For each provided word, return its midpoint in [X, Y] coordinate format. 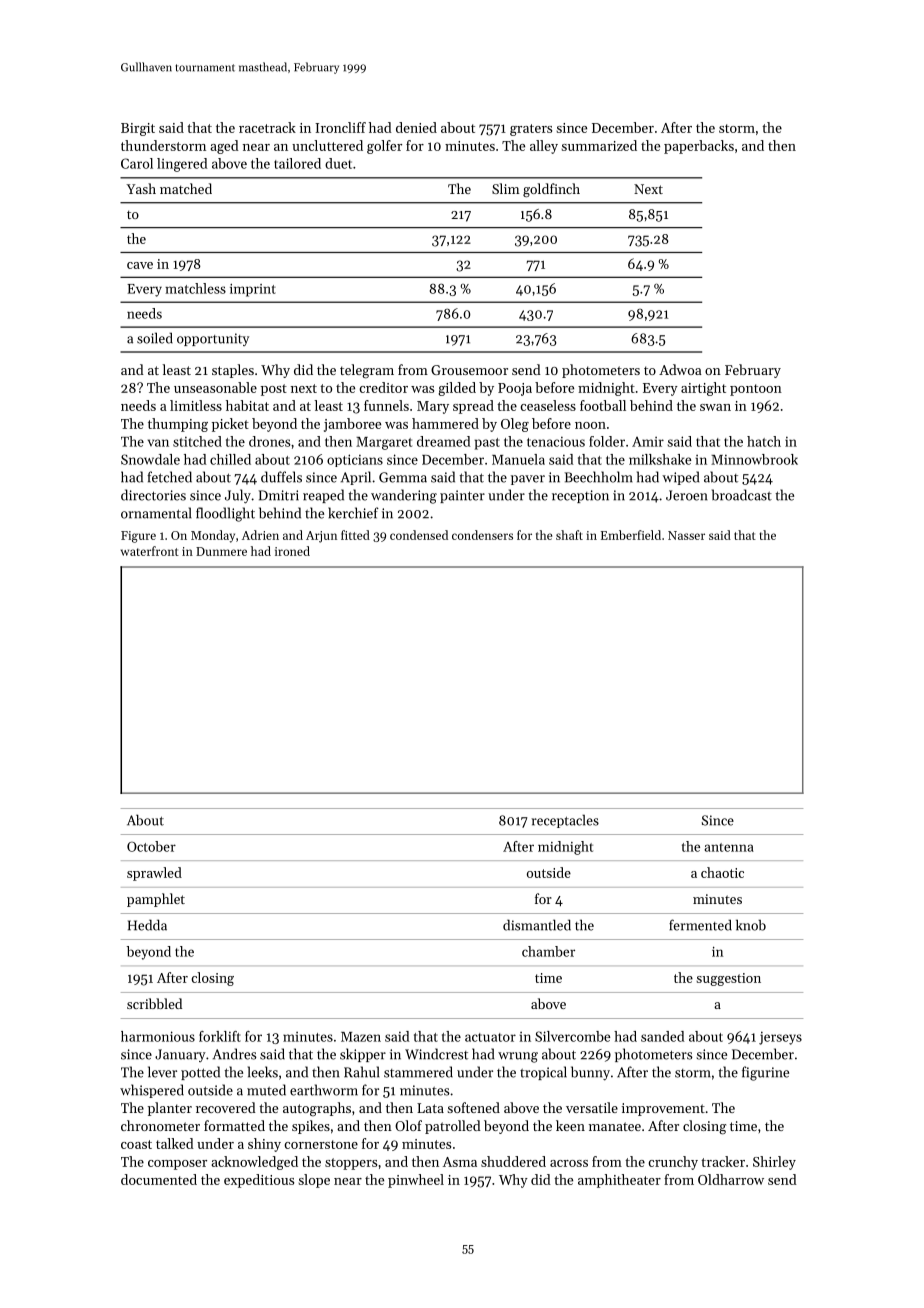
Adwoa [680, 369]
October [151, 846]
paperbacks [699, 147]
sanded [662, 1036]
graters [531, 130]
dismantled [537, 925]
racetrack [267, 127]
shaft [569, 535]
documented [159, 1179]
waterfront [150, 551]
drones [270, 441]
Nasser [686, 535]
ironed [292, 551]
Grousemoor [469, 370]
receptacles [565, 821]
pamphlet [156, 900]
